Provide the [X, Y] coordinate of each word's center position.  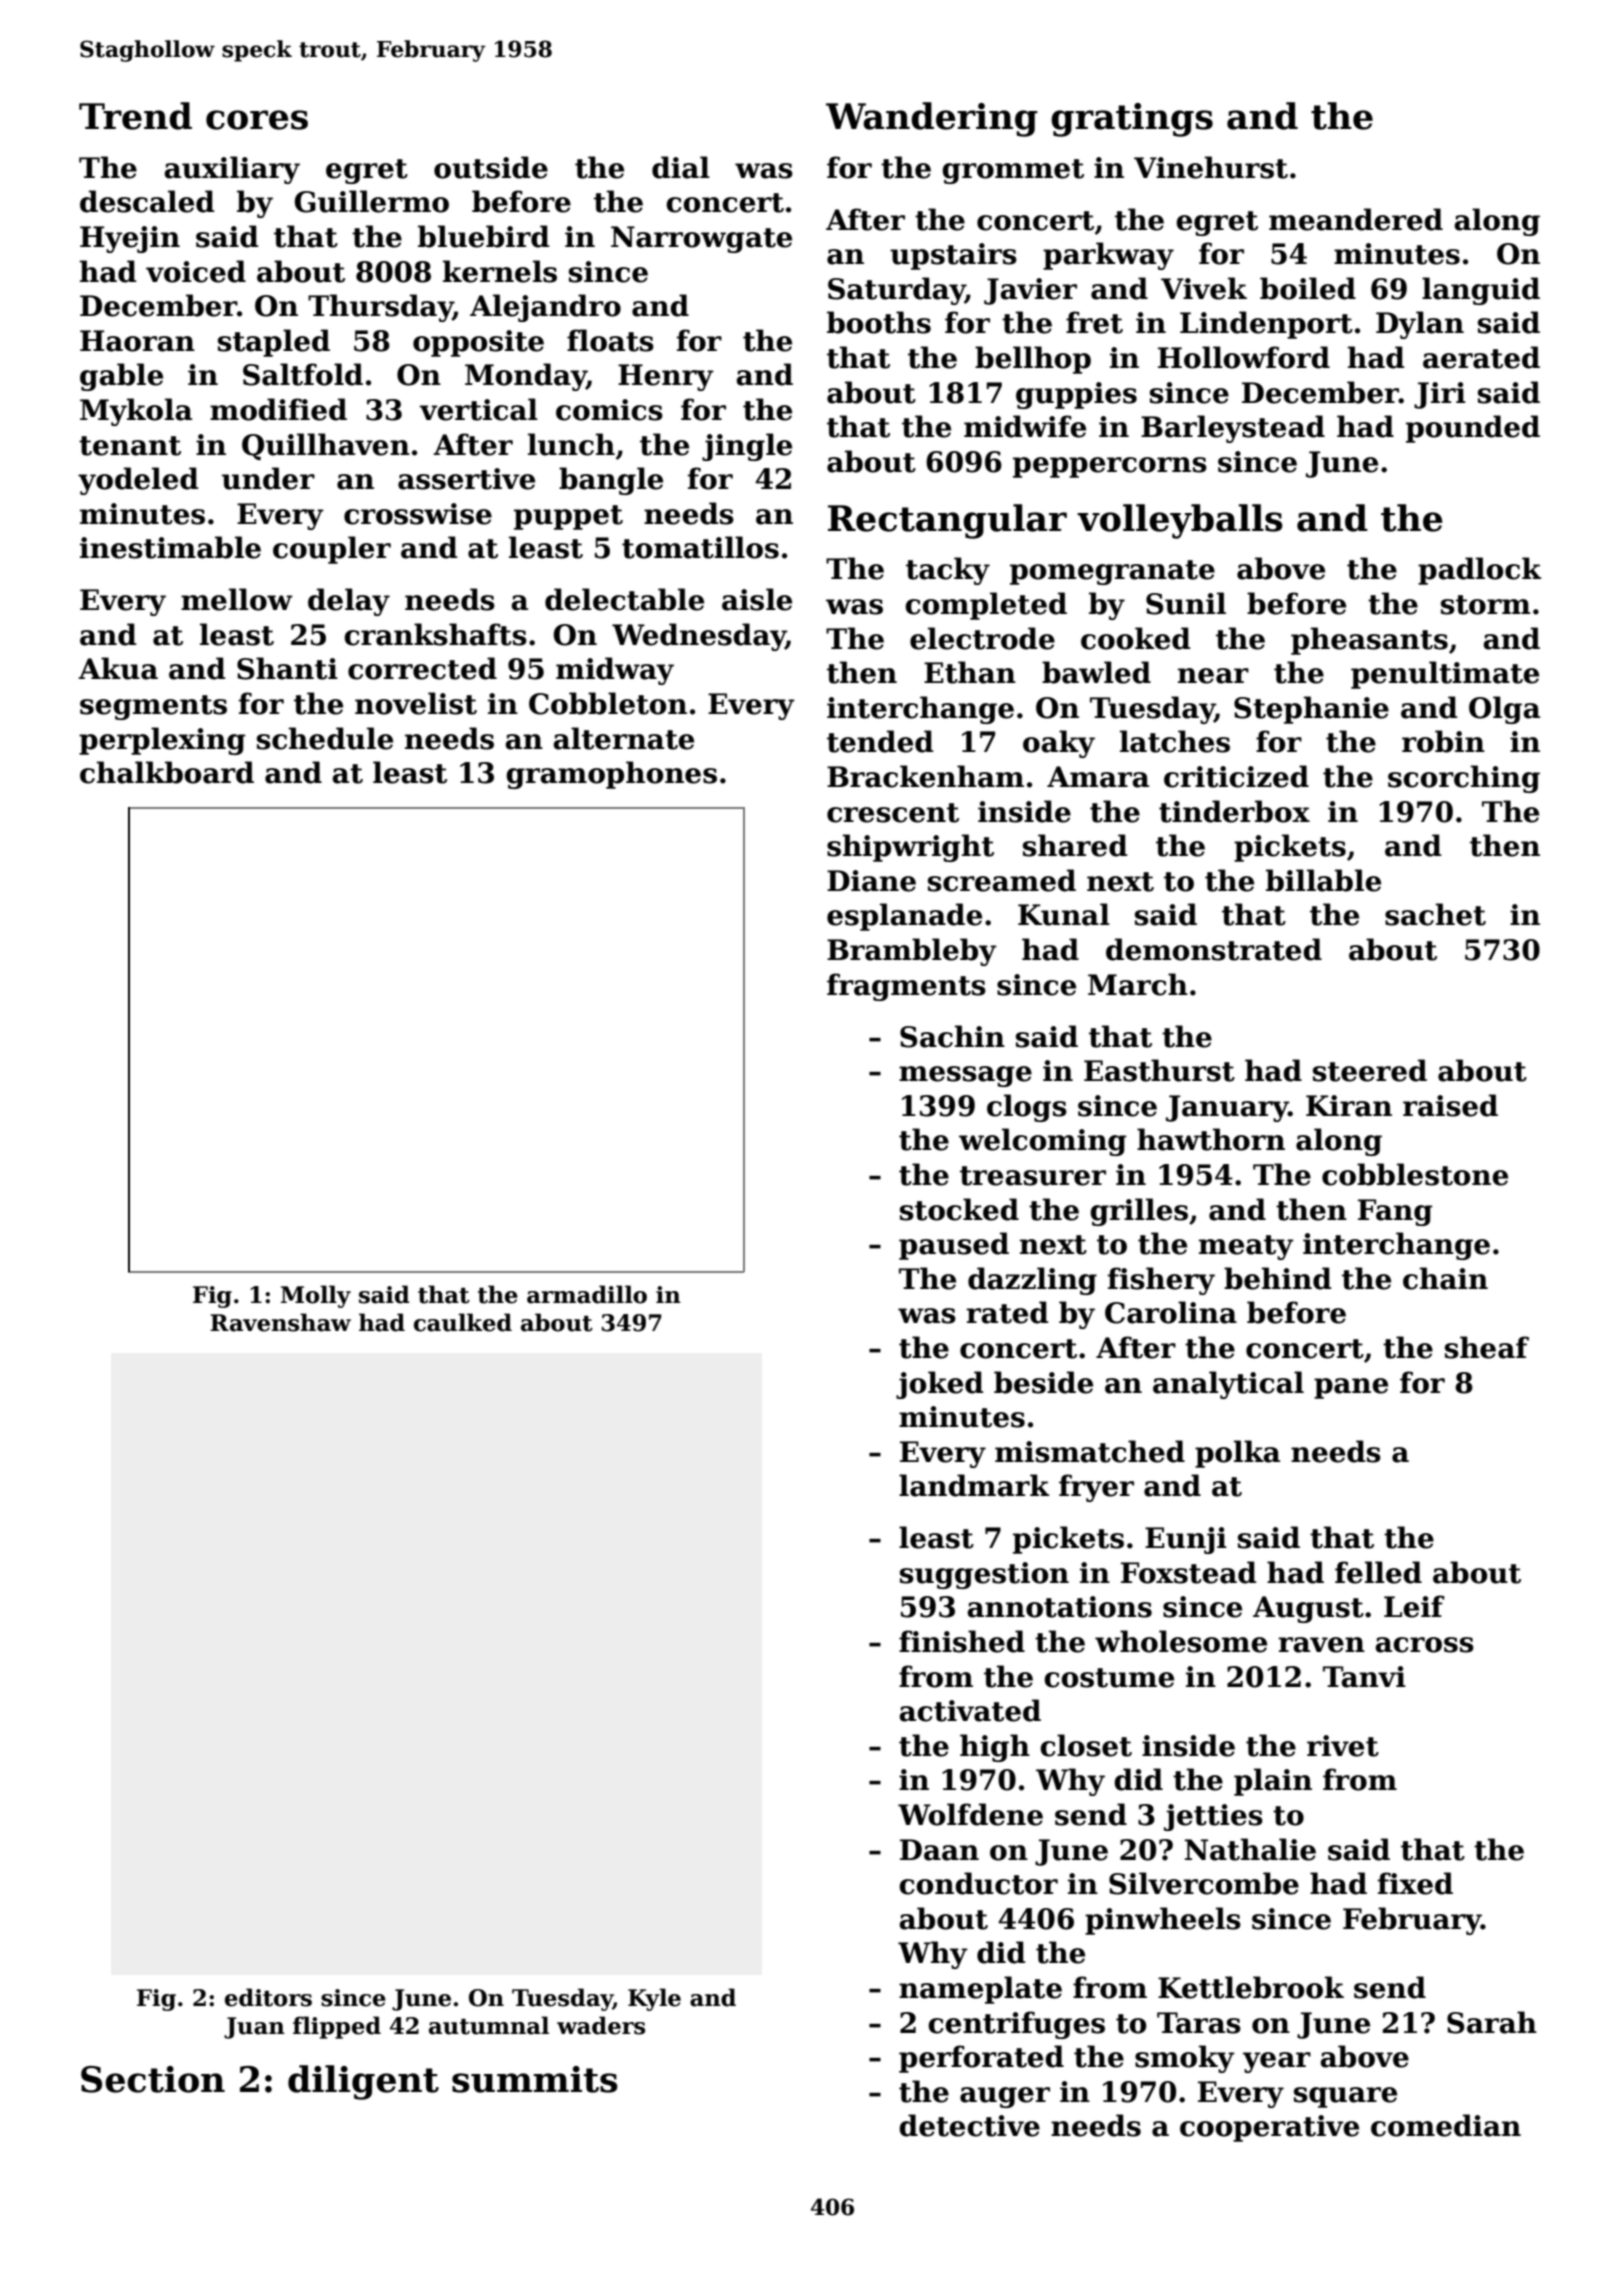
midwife [1025, 426]
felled [1378, 1572]
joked [940, 1385]
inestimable [170, 547]
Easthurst [1159, 1070]
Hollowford [1244, 357]
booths [879, 322]
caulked [463, 1322]
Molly [316, 1296]
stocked [959, 1209]
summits [535, 2079]
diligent [363, 2082]
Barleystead [1233, 429]
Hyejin [130, 239]
